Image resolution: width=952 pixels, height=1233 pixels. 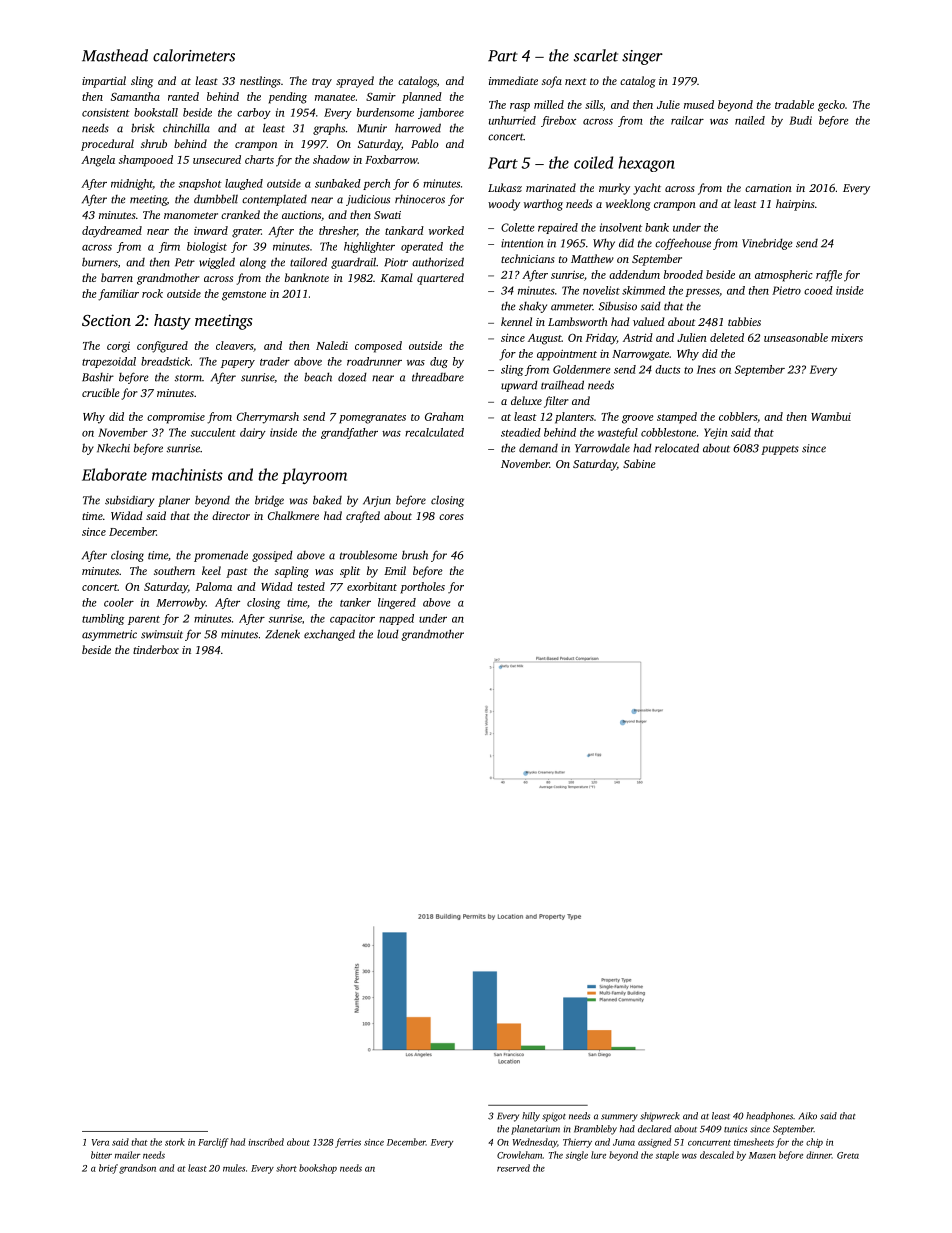 What do you see at coordinates (318, 1169) in the screenshot?
I see `bookshop` at bounding box center [318, 1169].
